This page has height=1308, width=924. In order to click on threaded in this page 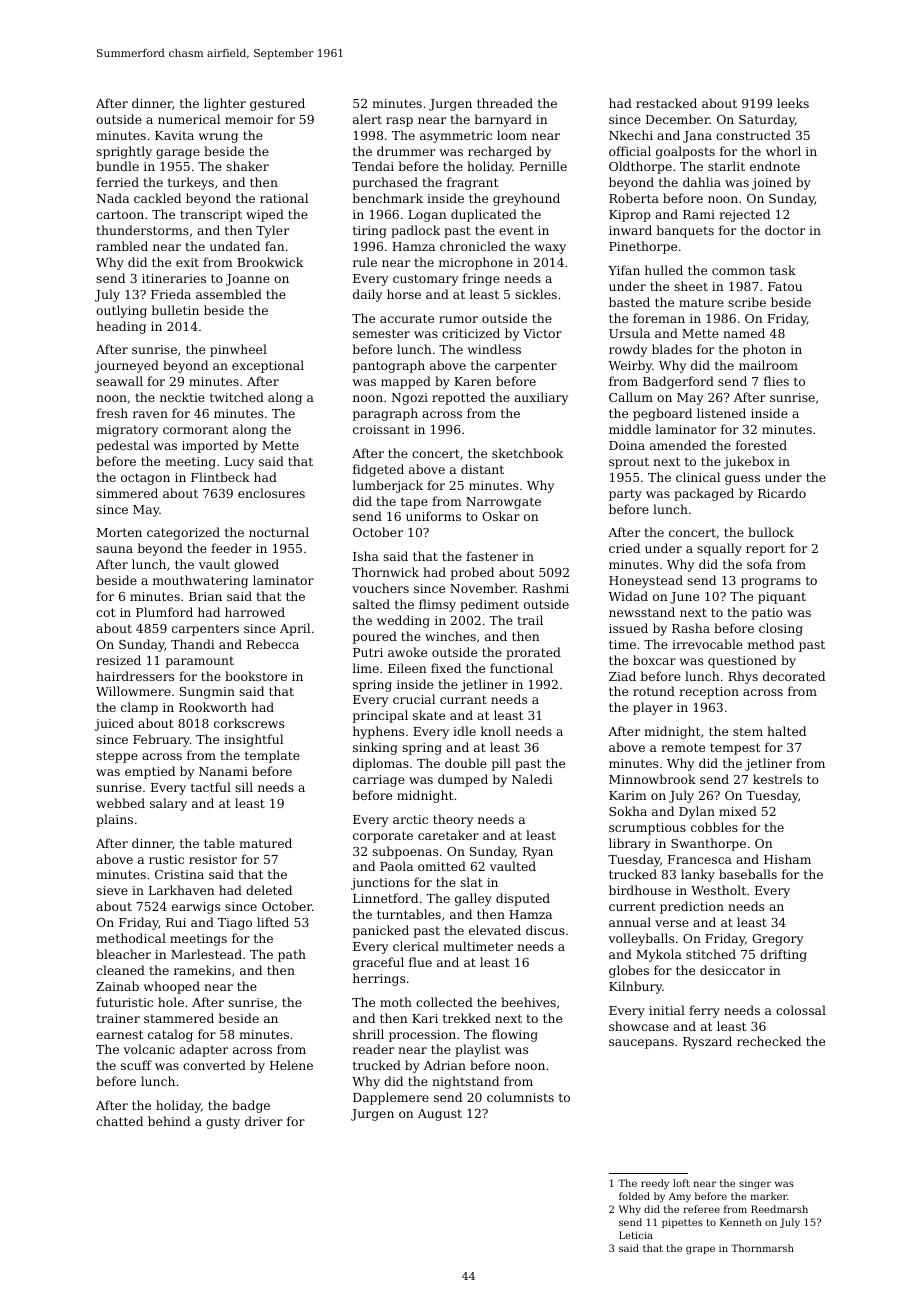, I will do `click(505, 103)`.
